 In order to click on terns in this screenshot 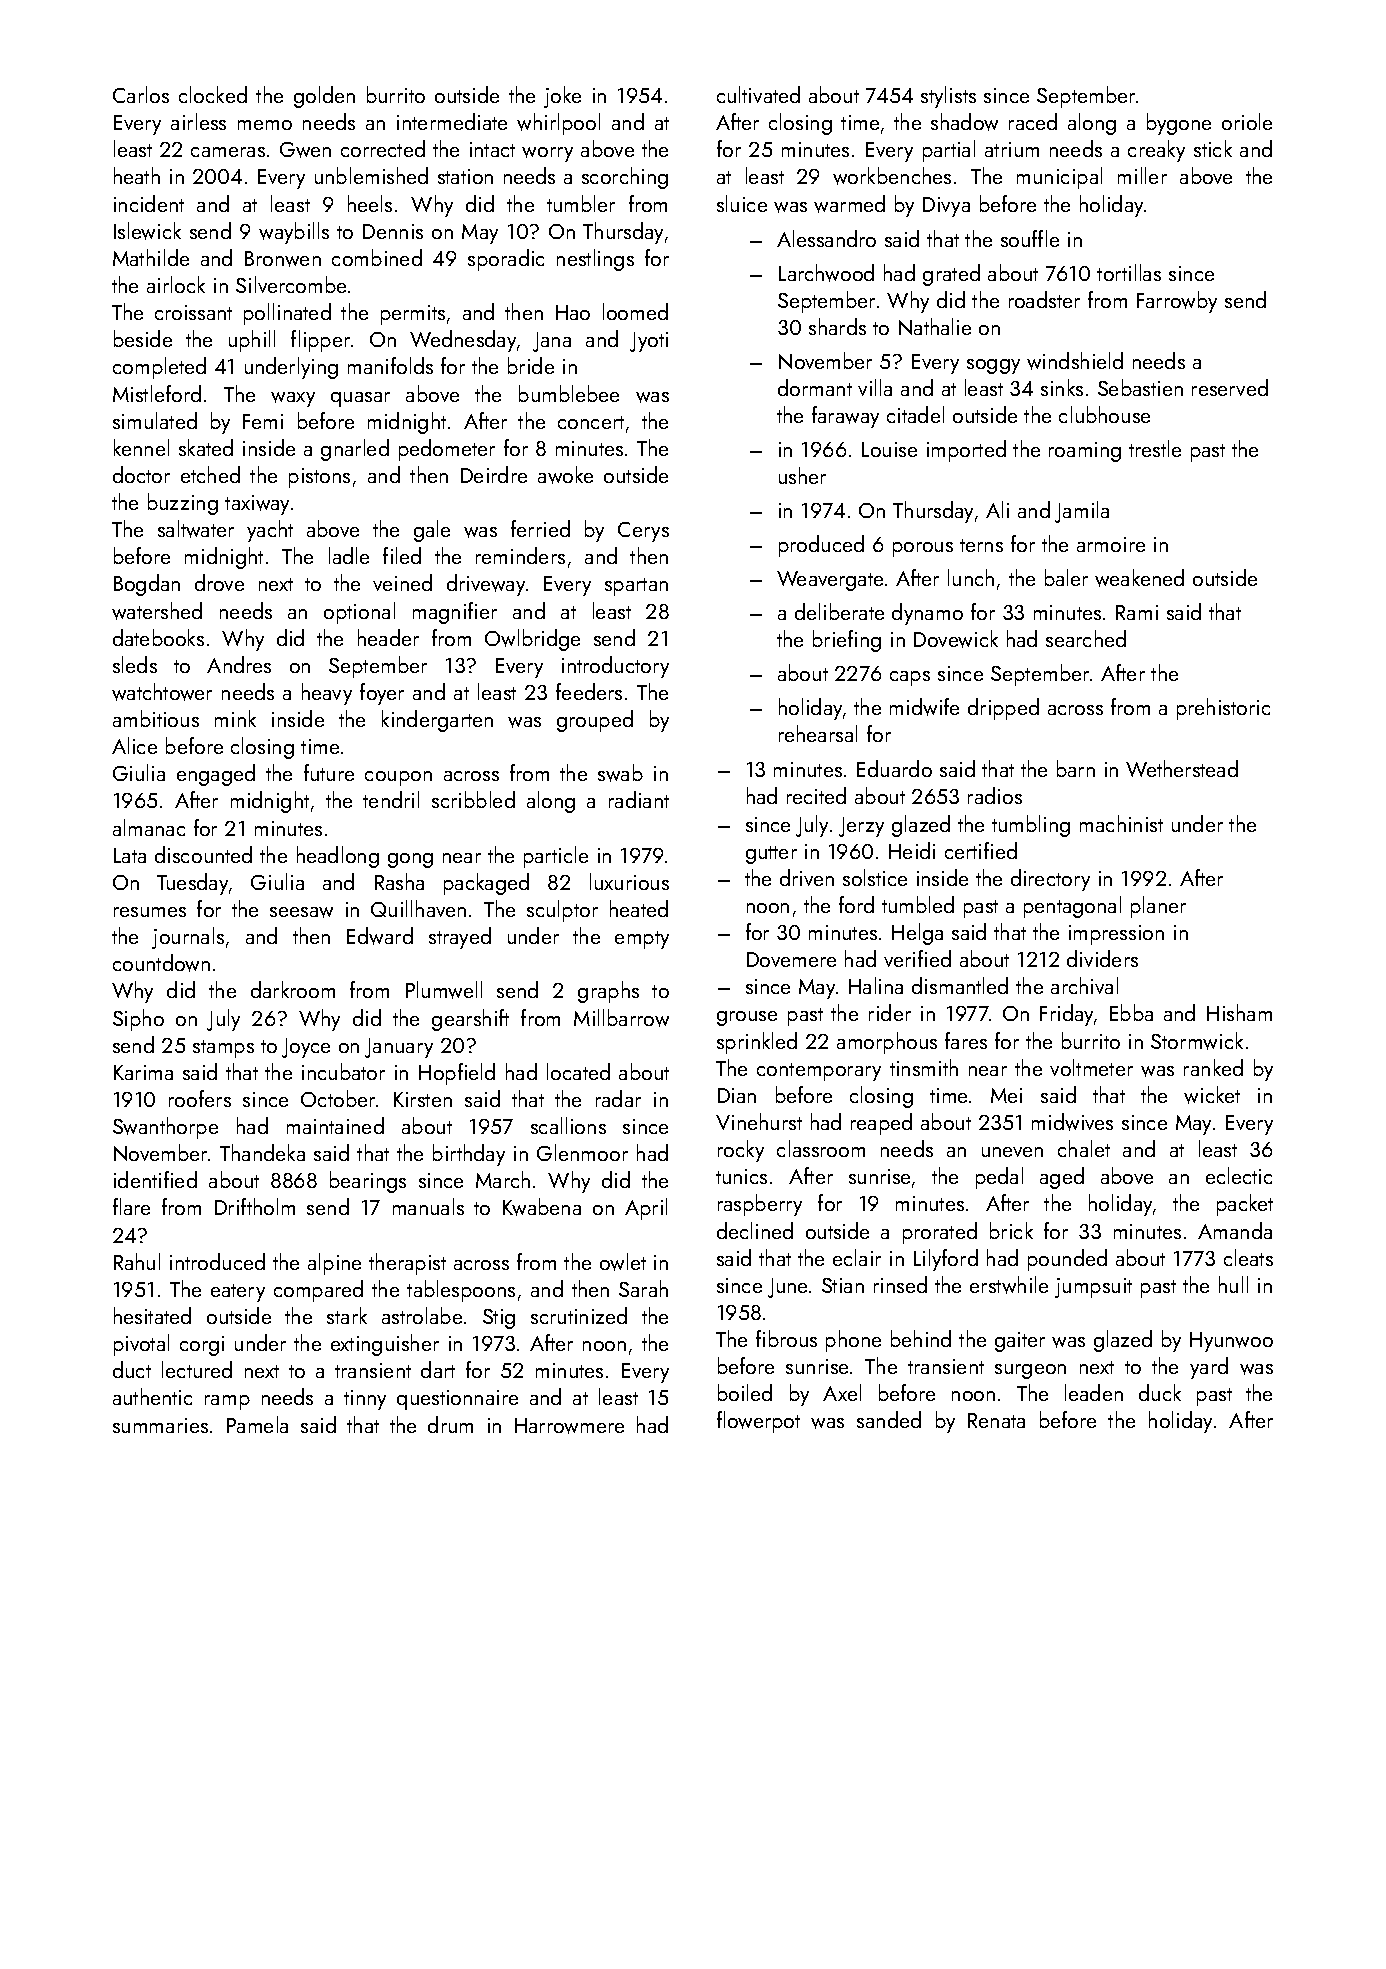, I will do `click(981, 545)`.
